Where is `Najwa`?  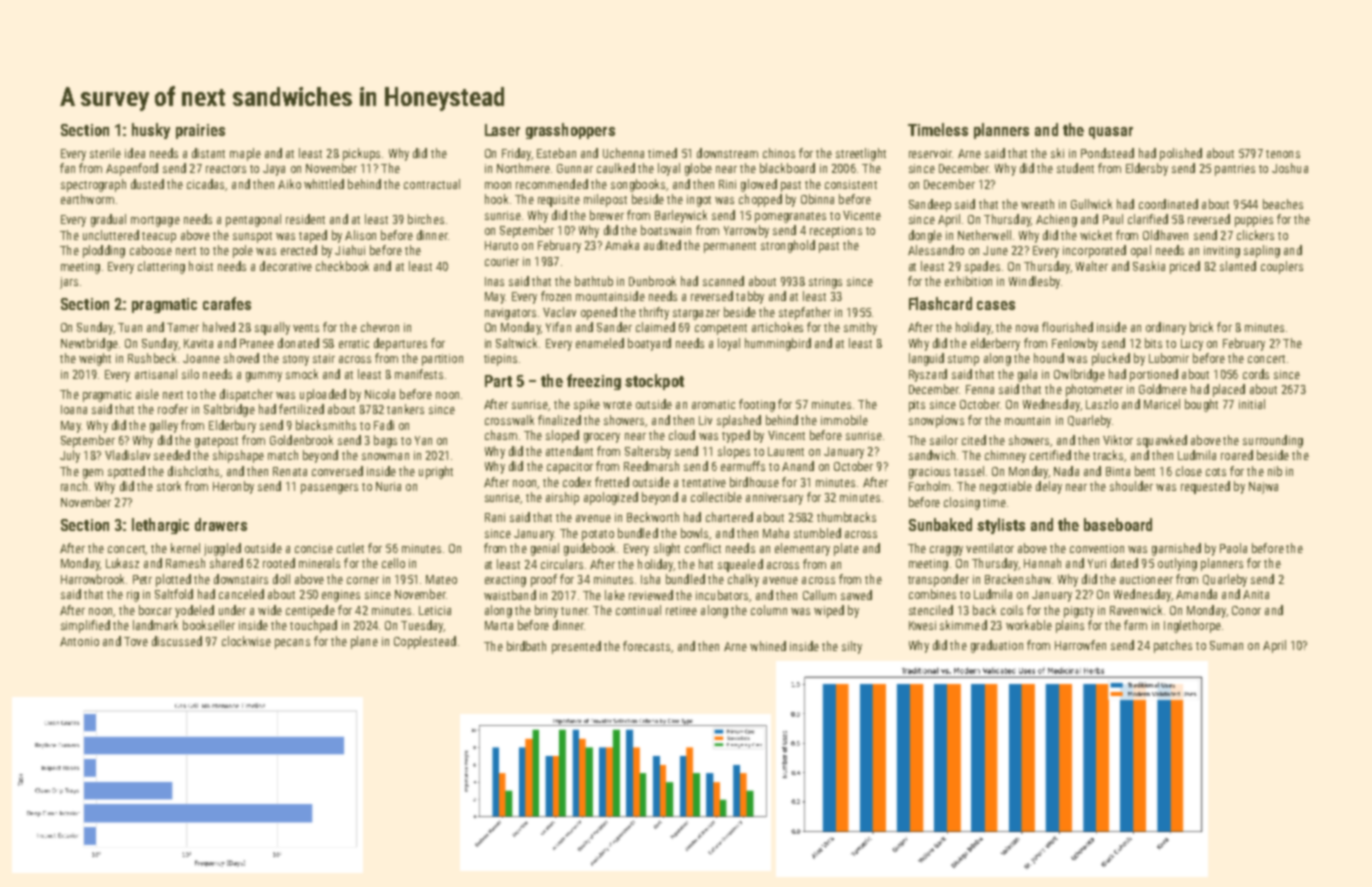 Najwa is located at coordinates (1263, 488).
